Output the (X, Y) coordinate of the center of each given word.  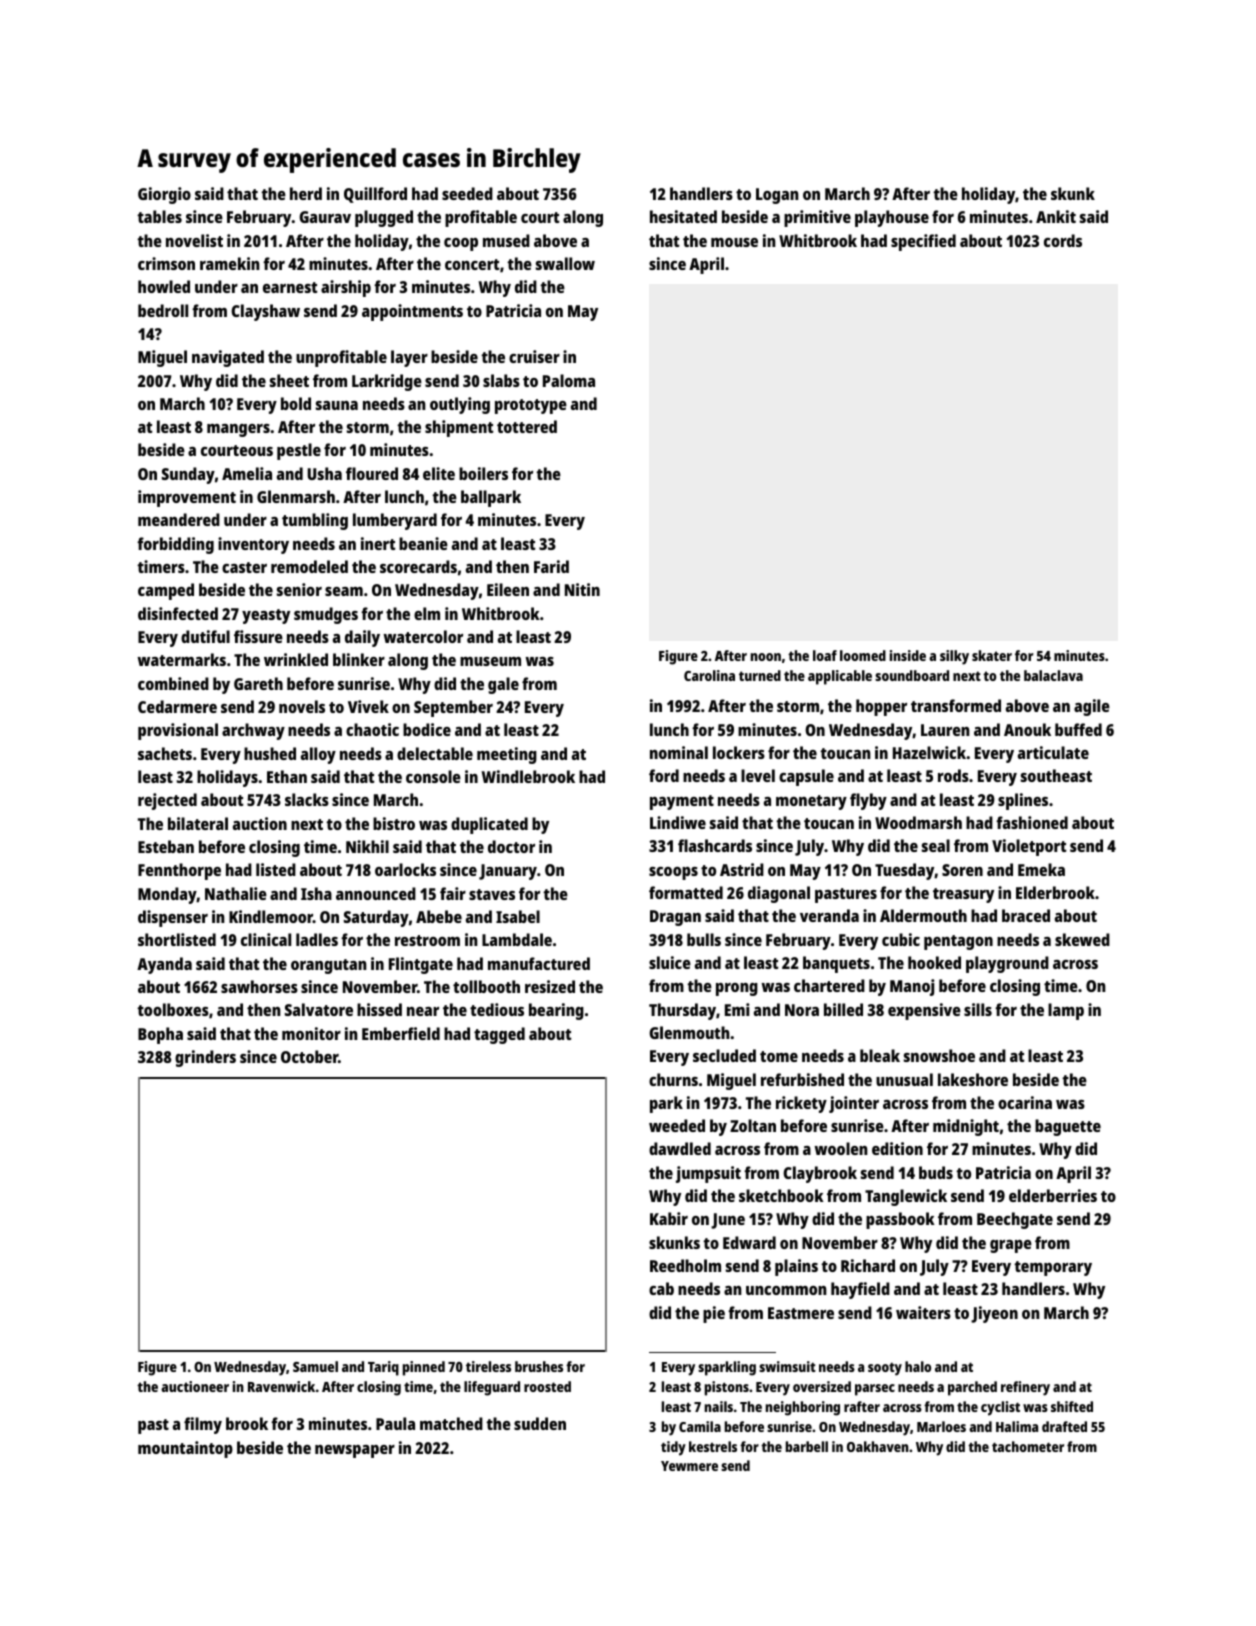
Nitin (582, 589)
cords (1063, 240)
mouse (734, 242)
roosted (547, 1386)
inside (908, 655)
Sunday (188, 475)
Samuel (315, 1366)
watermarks (181, 659)
